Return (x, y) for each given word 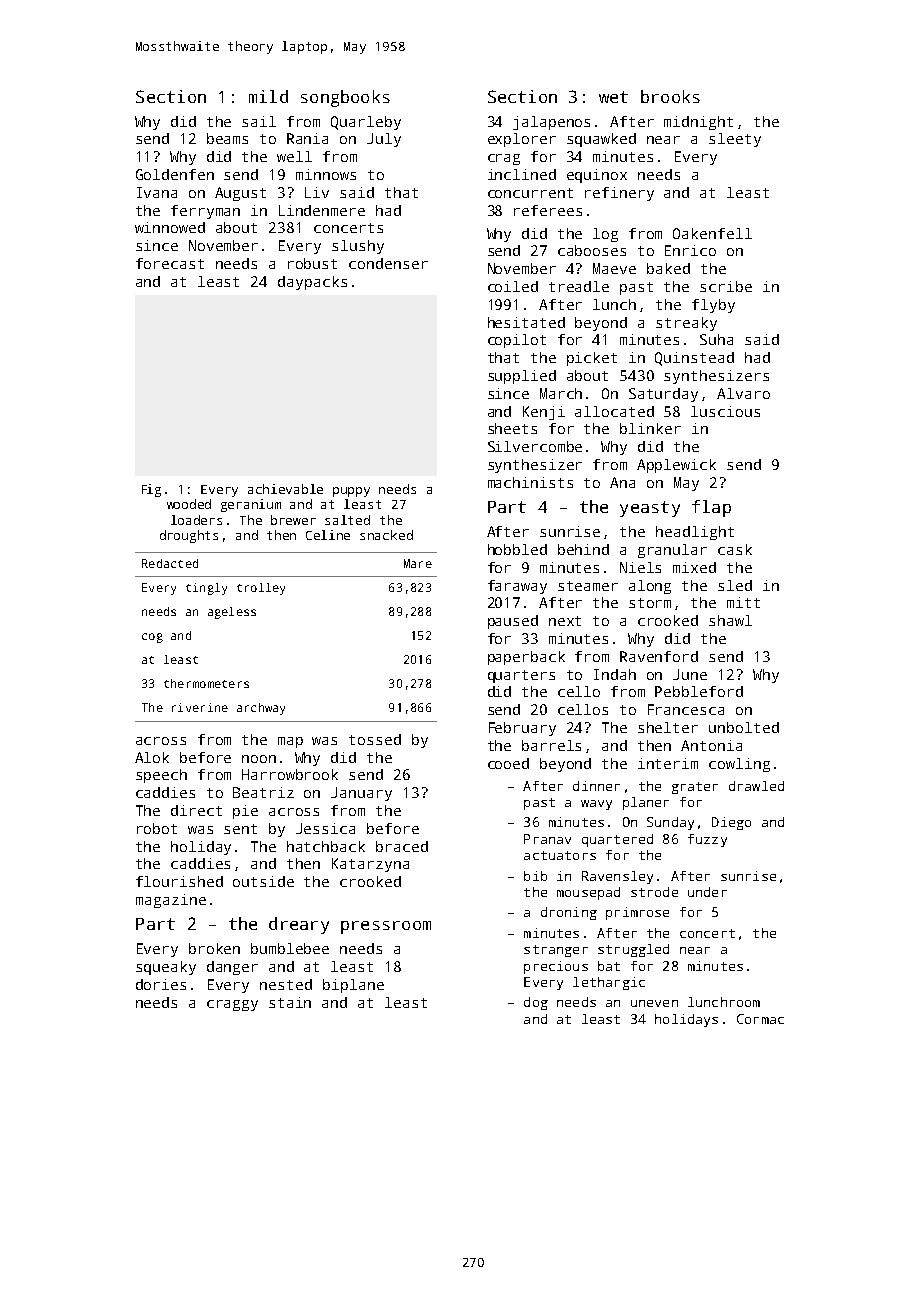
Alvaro (743, 393)
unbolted (744, 727)
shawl (730, 620)
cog (152, 638)
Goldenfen (175, 174)
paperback (526, 658)
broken (214, 948)
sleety (735, 140)
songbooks (345, 98)
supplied (522, 377)
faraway (517, 587)
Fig (151, 490)
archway (261, 709)
